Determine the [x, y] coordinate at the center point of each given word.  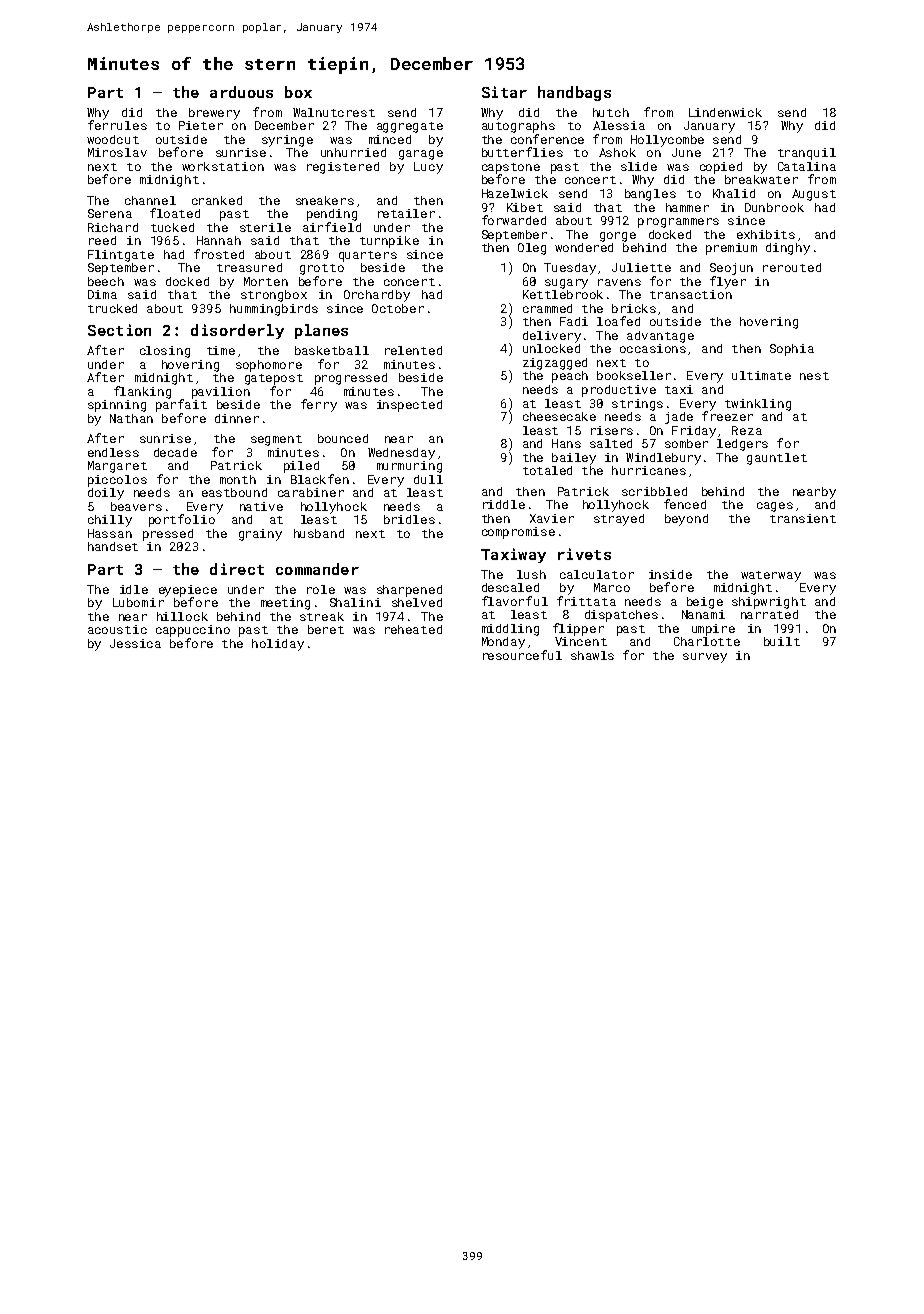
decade [175, 452]
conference [547, 139]
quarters [368, 256]
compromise [518, 533]
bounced [343, 438]
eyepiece [188, 591]
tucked [172, 227]
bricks [634, 308]
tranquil [807, 154]
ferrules [117, 125]
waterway [771, 576]
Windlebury [663, 459]
